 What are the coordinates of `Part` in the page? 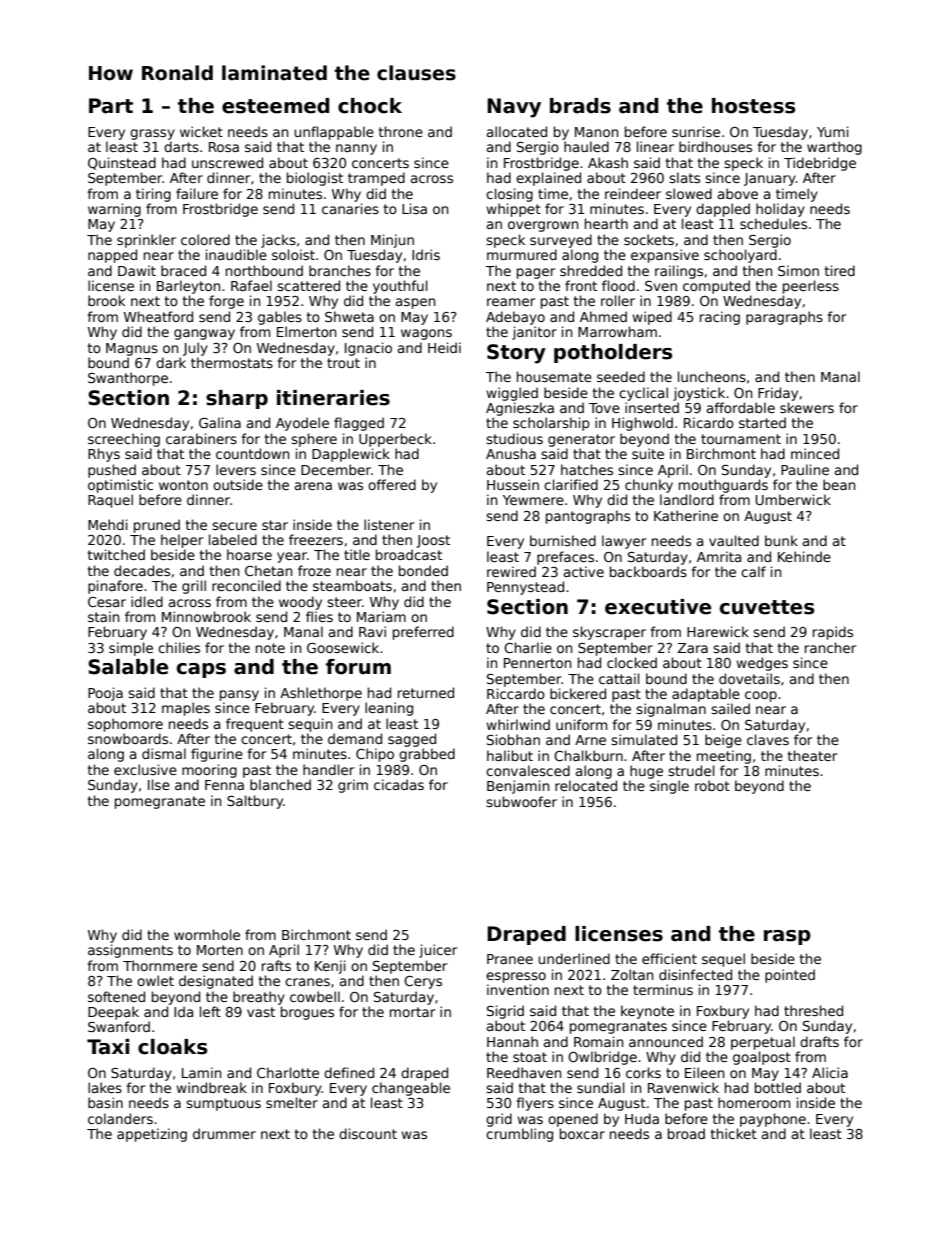 It's located at (111, 106).
